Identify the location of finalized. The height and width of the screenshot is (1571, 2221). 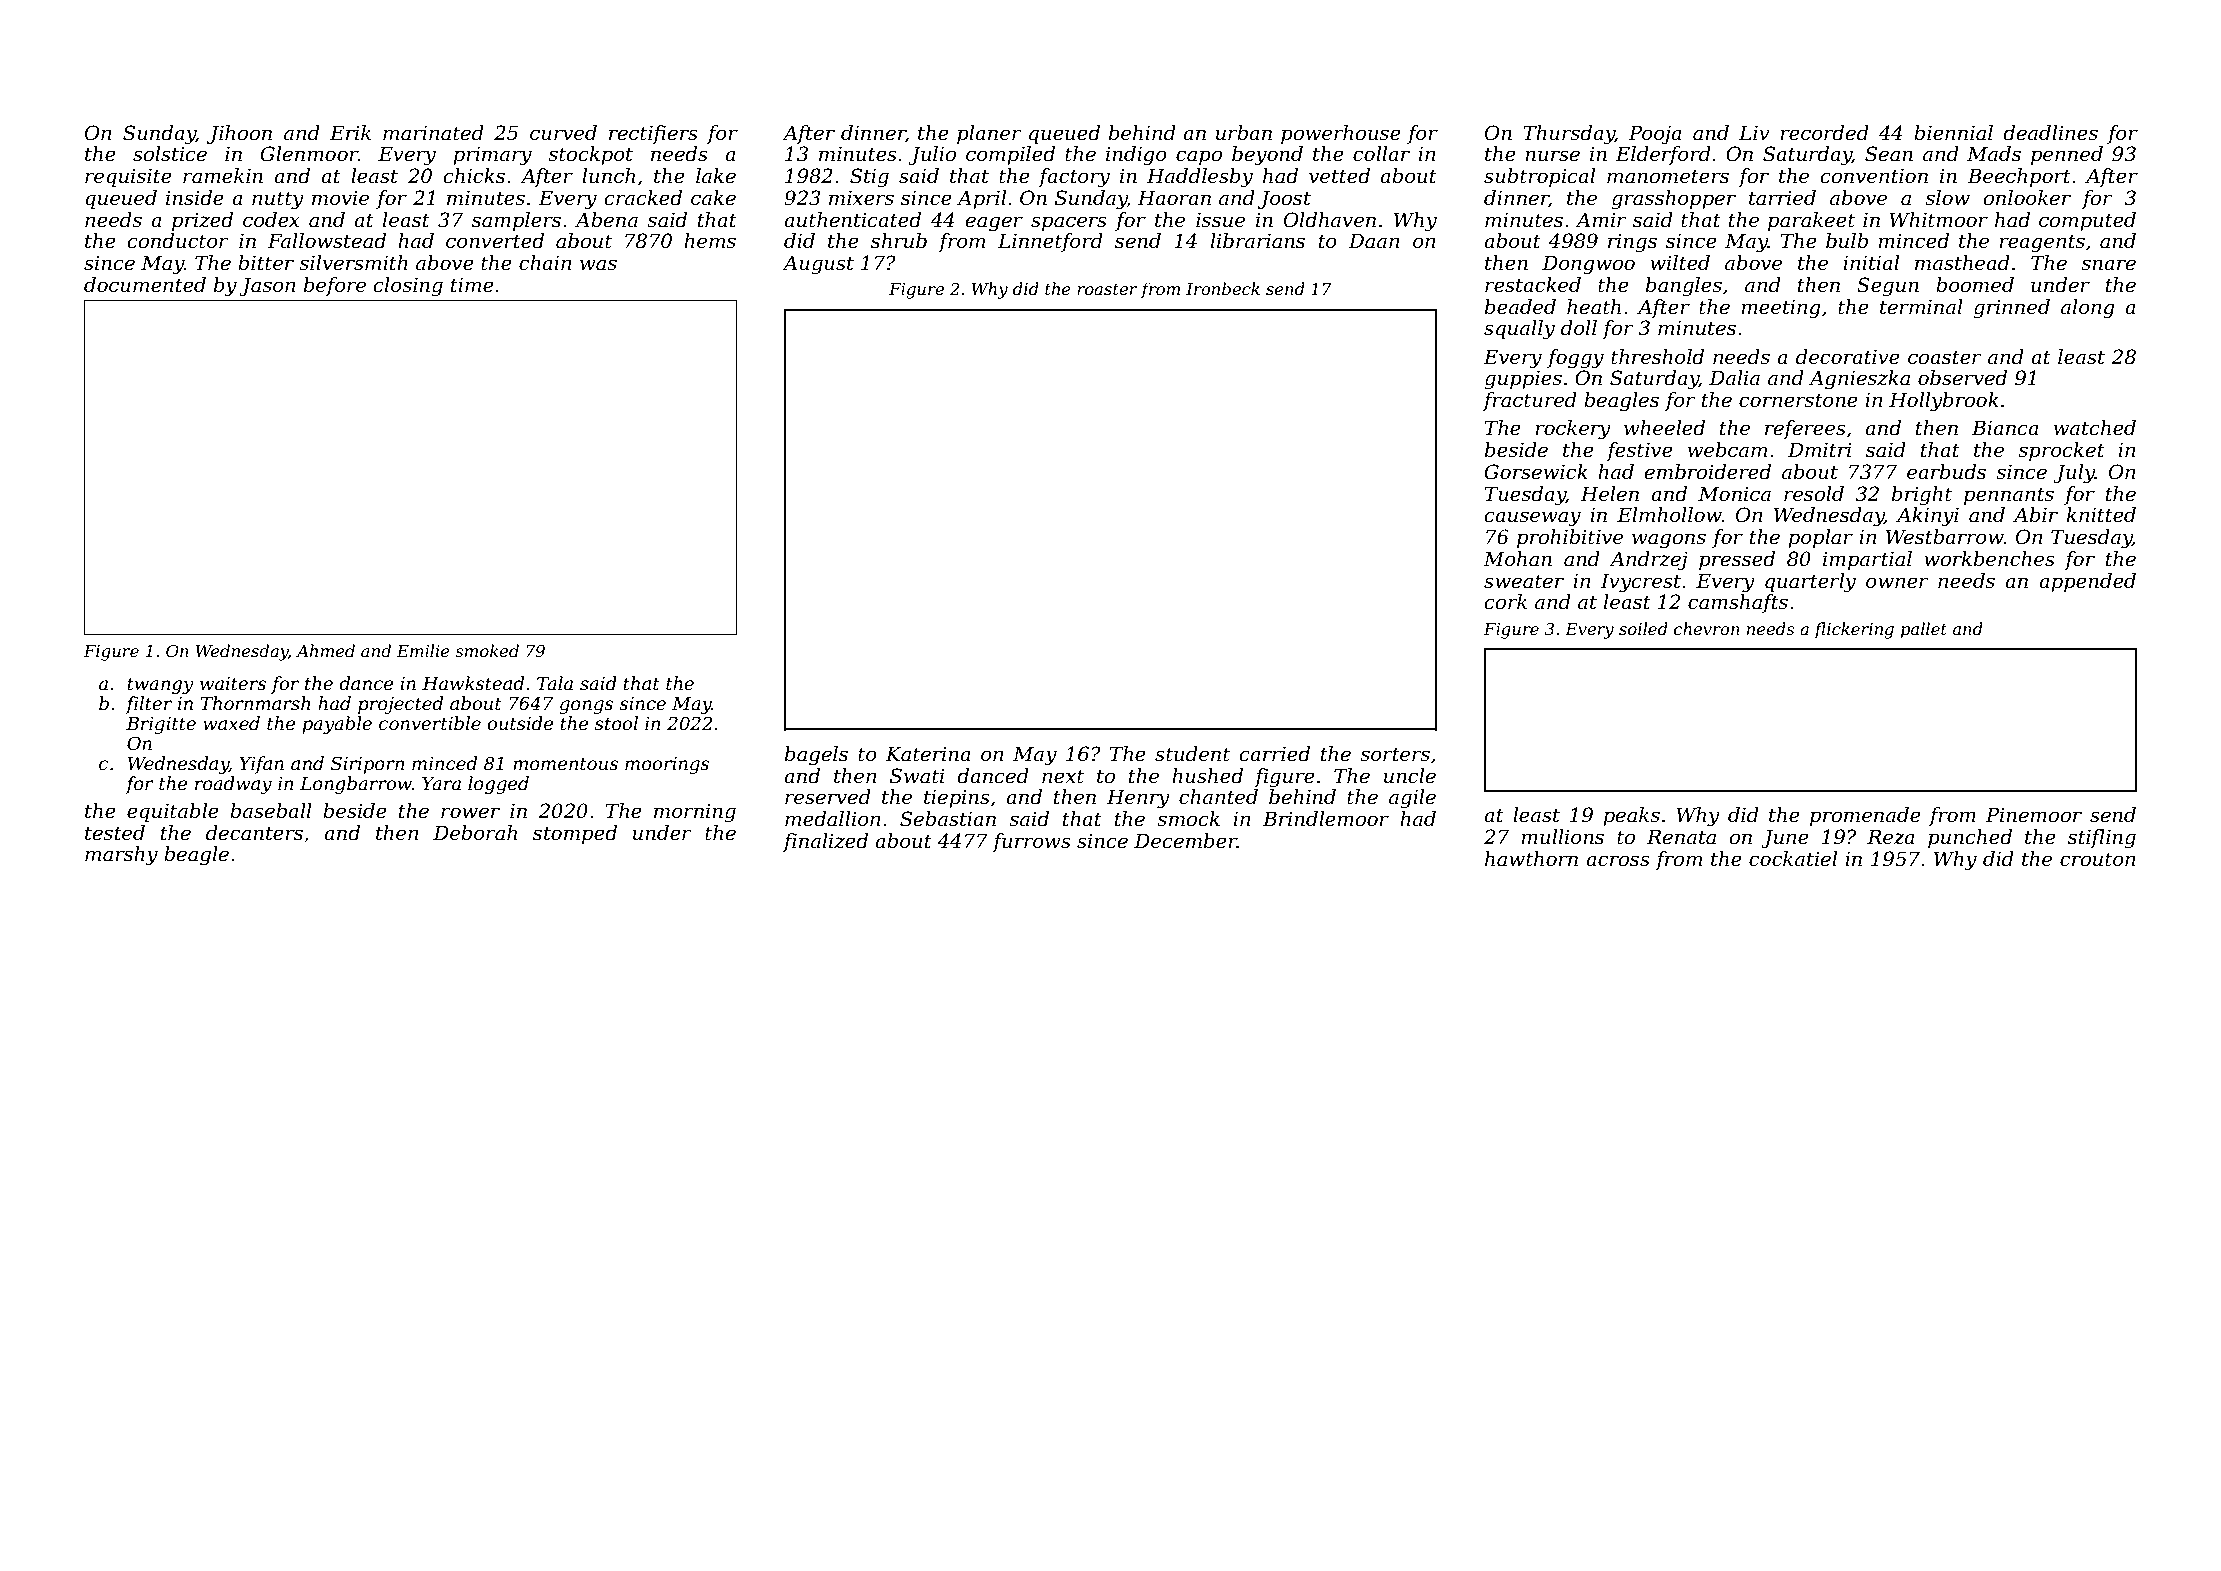
(825, 842).
